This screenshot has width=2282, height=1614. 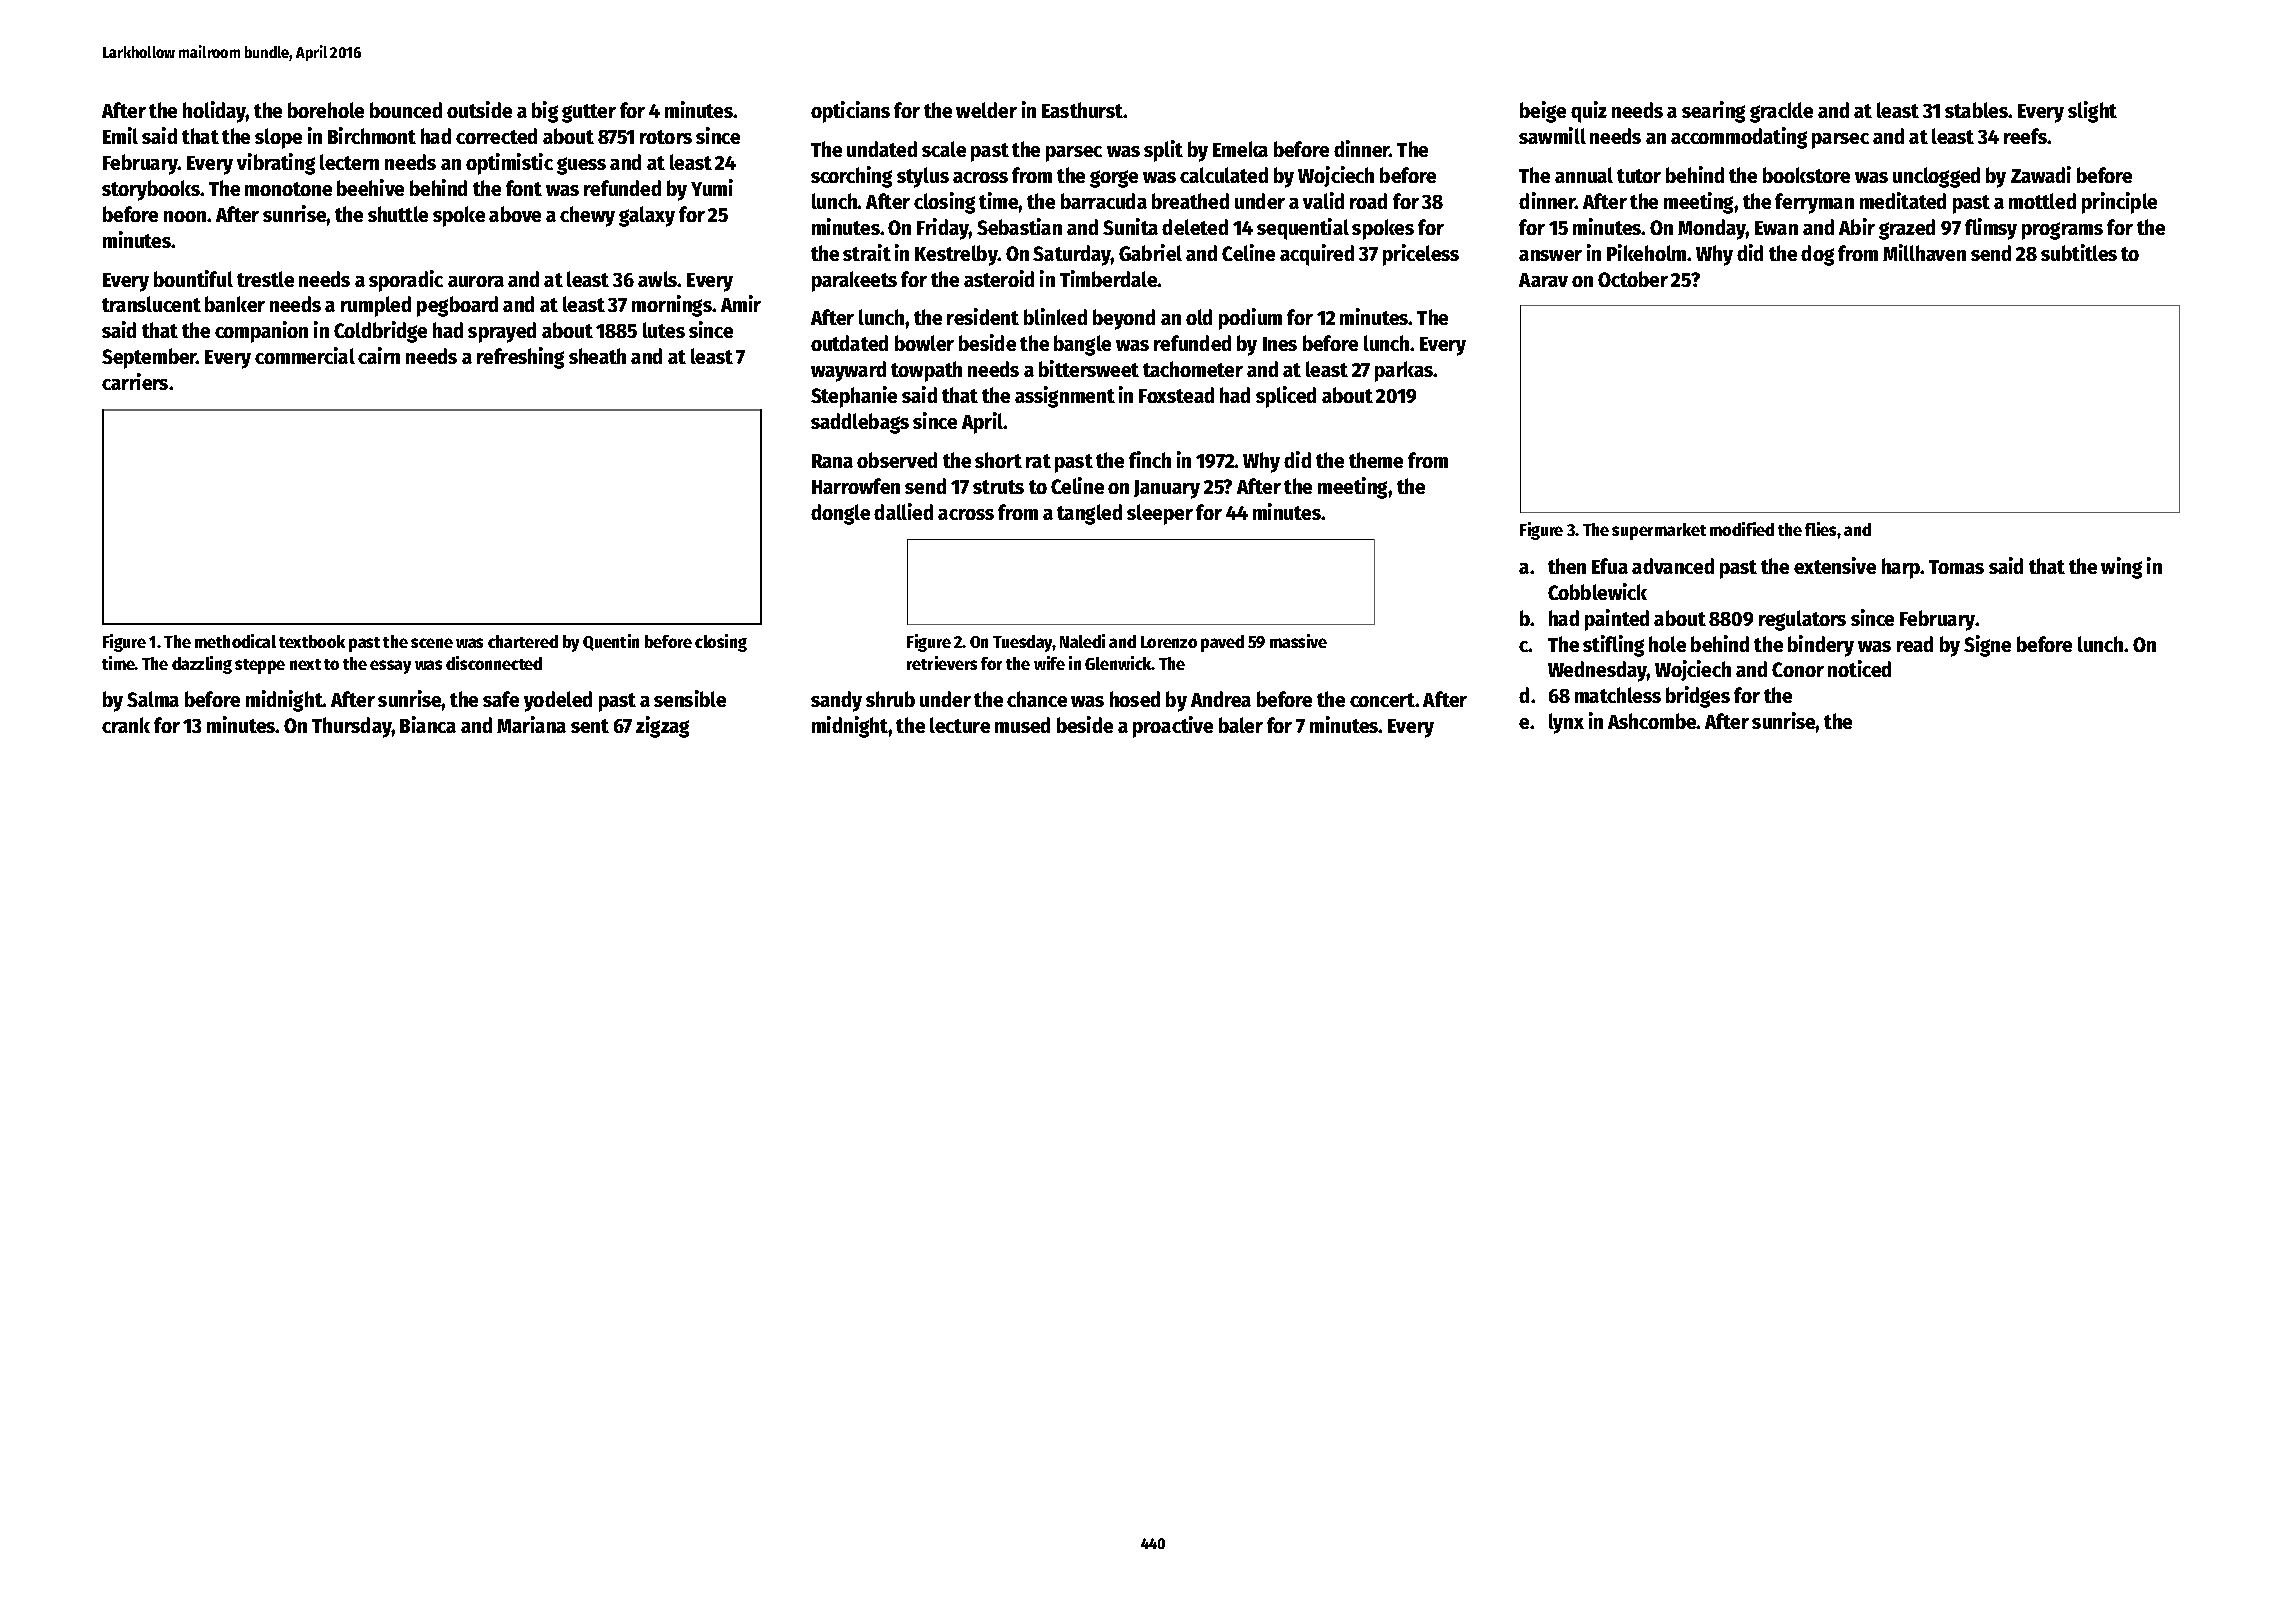 What do you see at coordinates (2119, 203) in the screenshot?
I see `principle` at bounding box center [2119, 203].
